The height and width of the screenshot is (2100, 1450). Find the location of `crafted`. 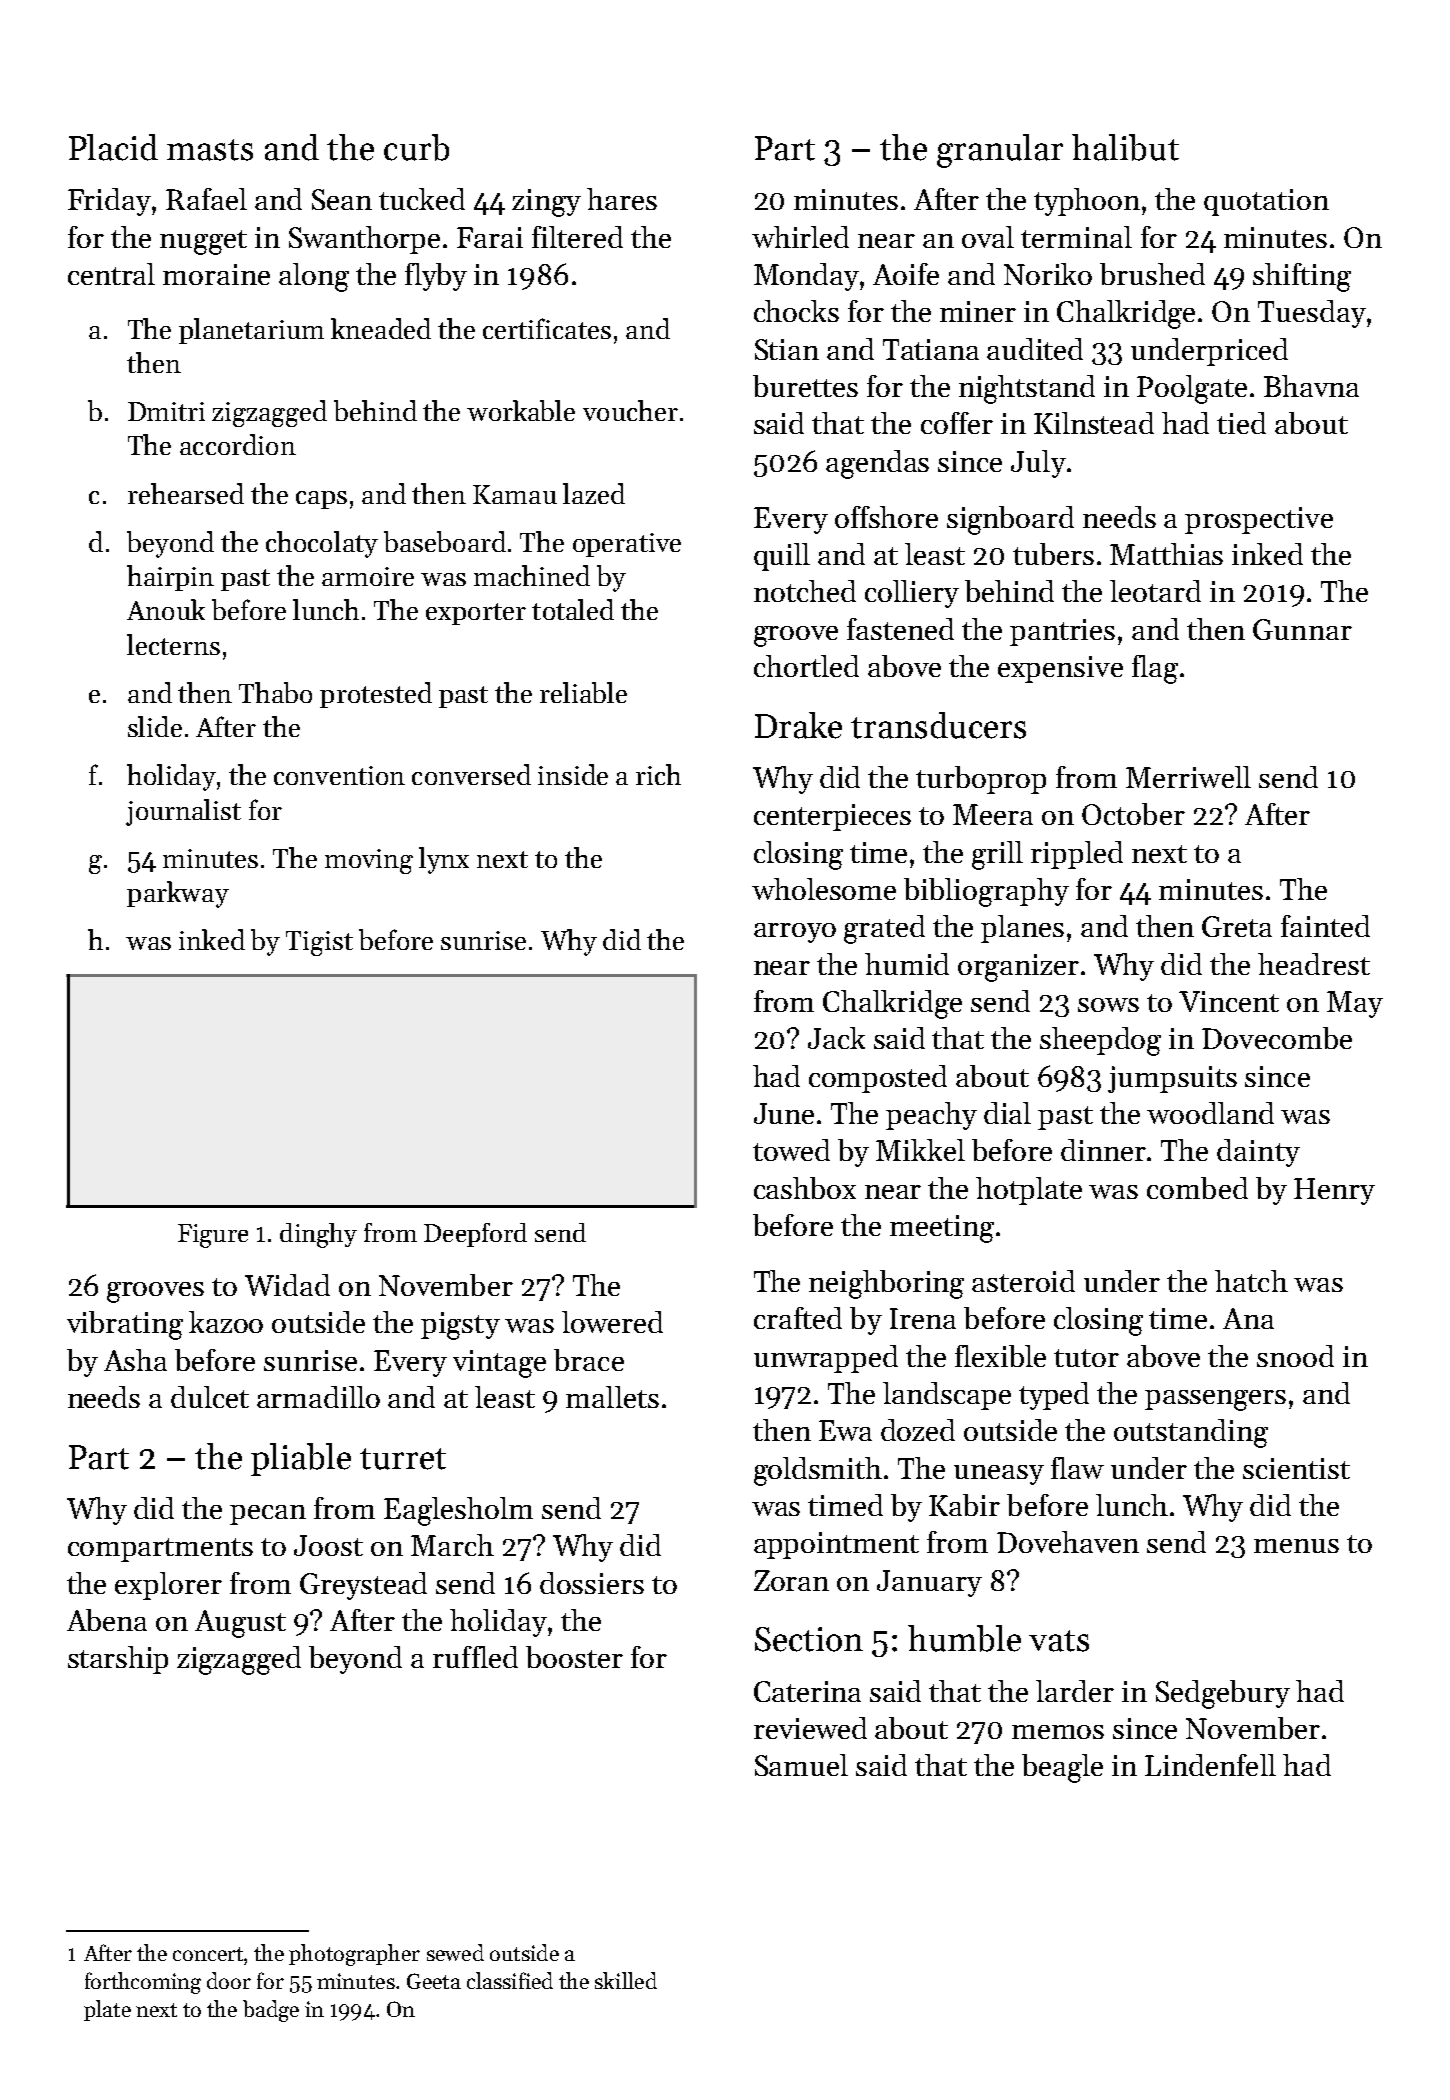

crafted is located at coordinates (798, 1318).
